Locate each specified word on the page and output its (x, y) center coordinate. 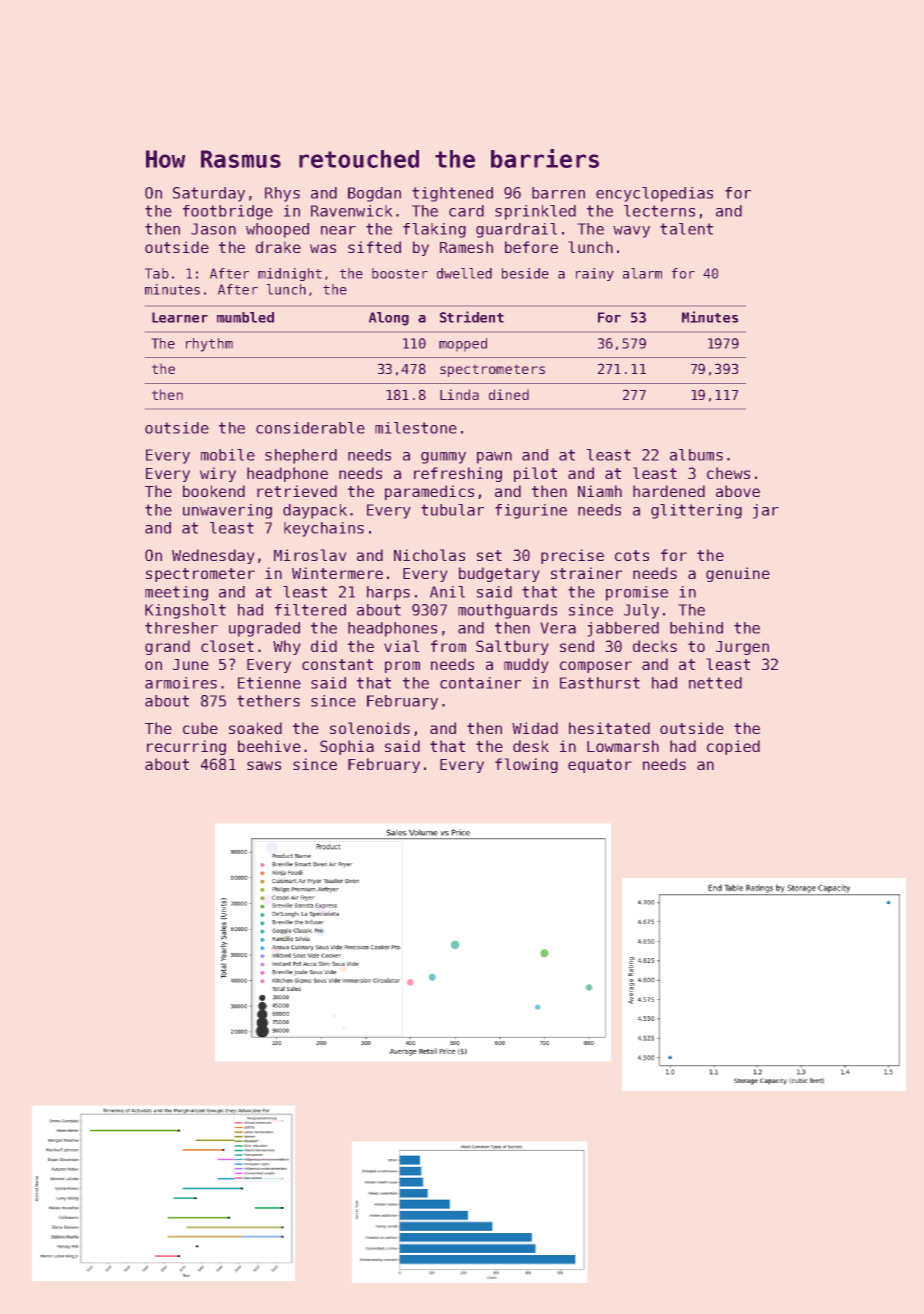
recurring (186, 747)
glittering (696, 511)
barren (558, 193)
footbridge (228, 212)
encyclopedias (654, 194)
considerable (310, 428)
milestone (416, 428)
